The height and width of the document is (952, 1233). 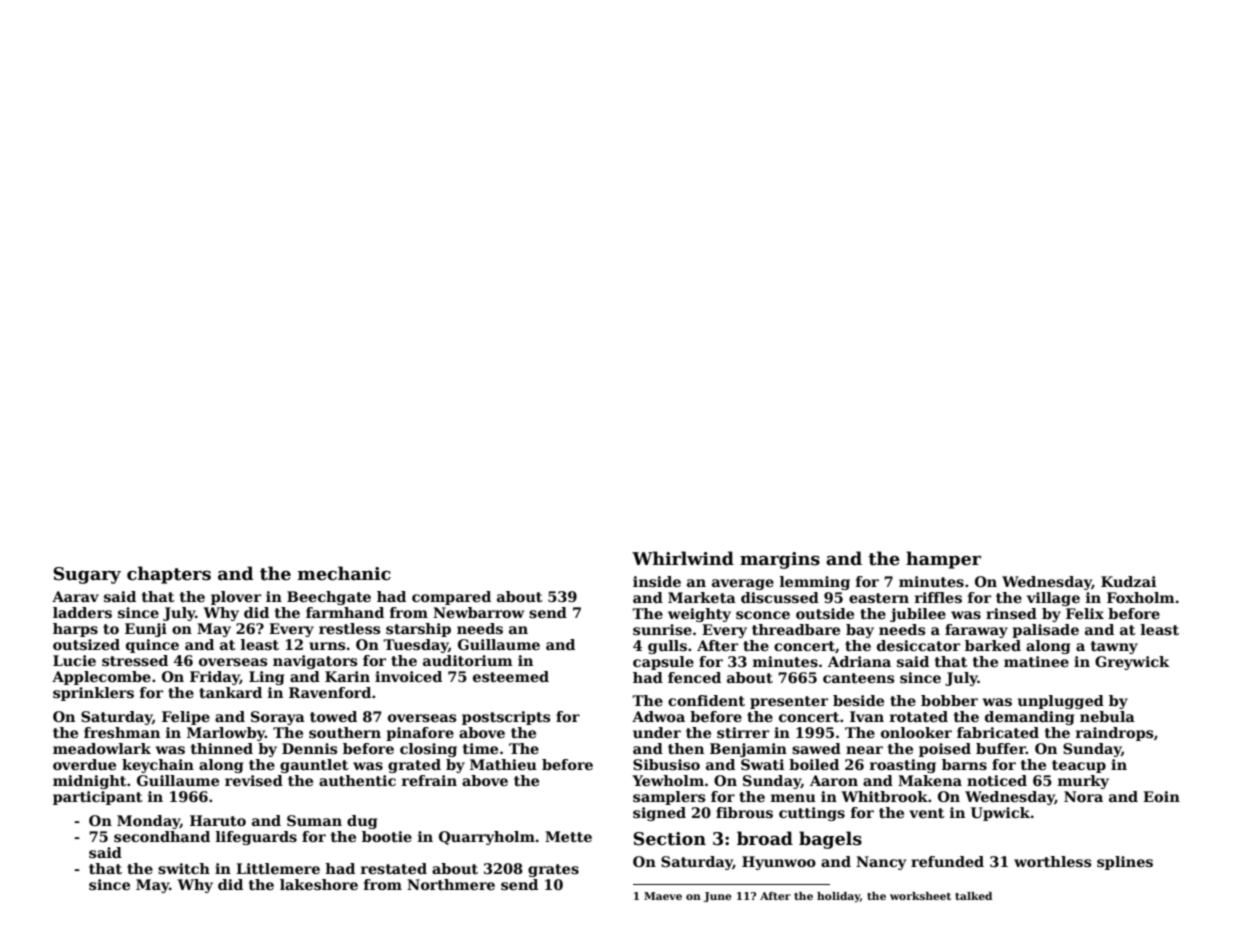 What do you see at coordinates (362, 822) in the document?
I see `dug` at bounding box center [362, 822].
